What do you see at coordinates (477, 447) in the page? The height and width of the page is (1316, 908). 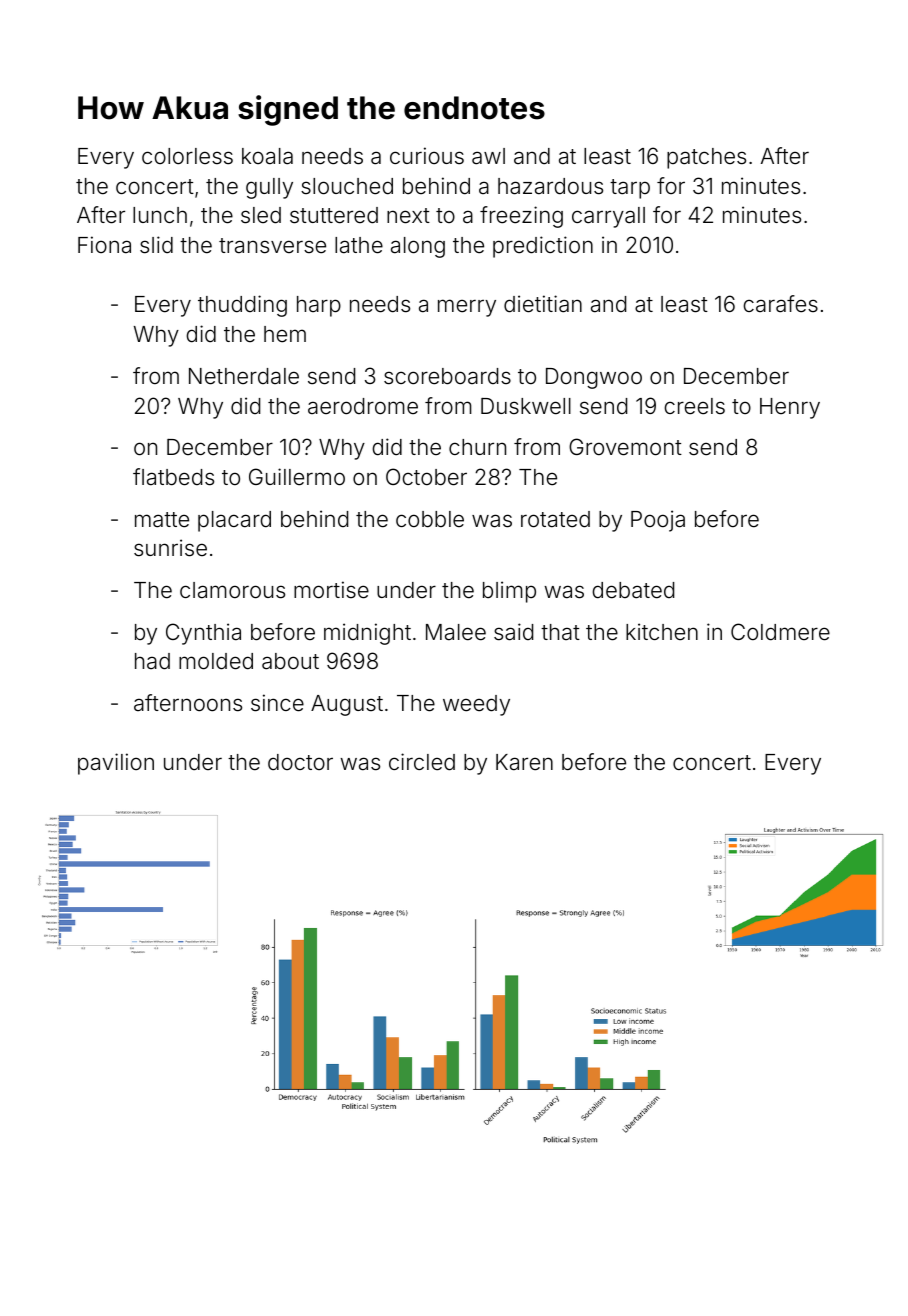 I see `churn` at bounding box center [477, 447].
